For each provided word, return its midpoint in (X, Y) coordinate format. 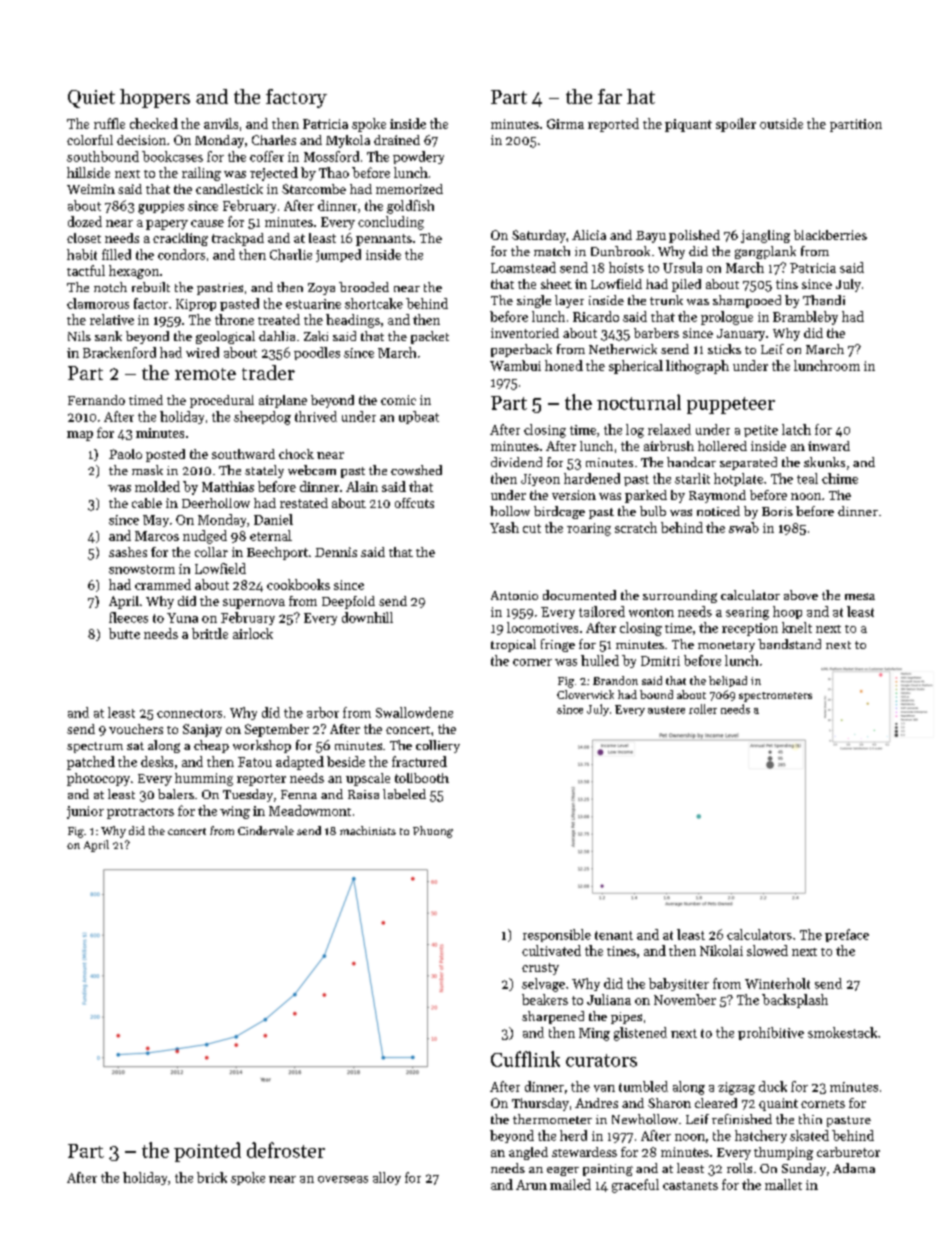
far (610, 96)
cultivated (551, 950)
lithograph (697, 367)
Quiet (91, 99)
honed (564, 365)
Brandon (615, 680)
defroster (286, 1150)
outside (781, 123)
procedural (222, 401)
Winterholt (777, 983)
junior (85, 812)
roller (703, 709)
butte (124, 633)
